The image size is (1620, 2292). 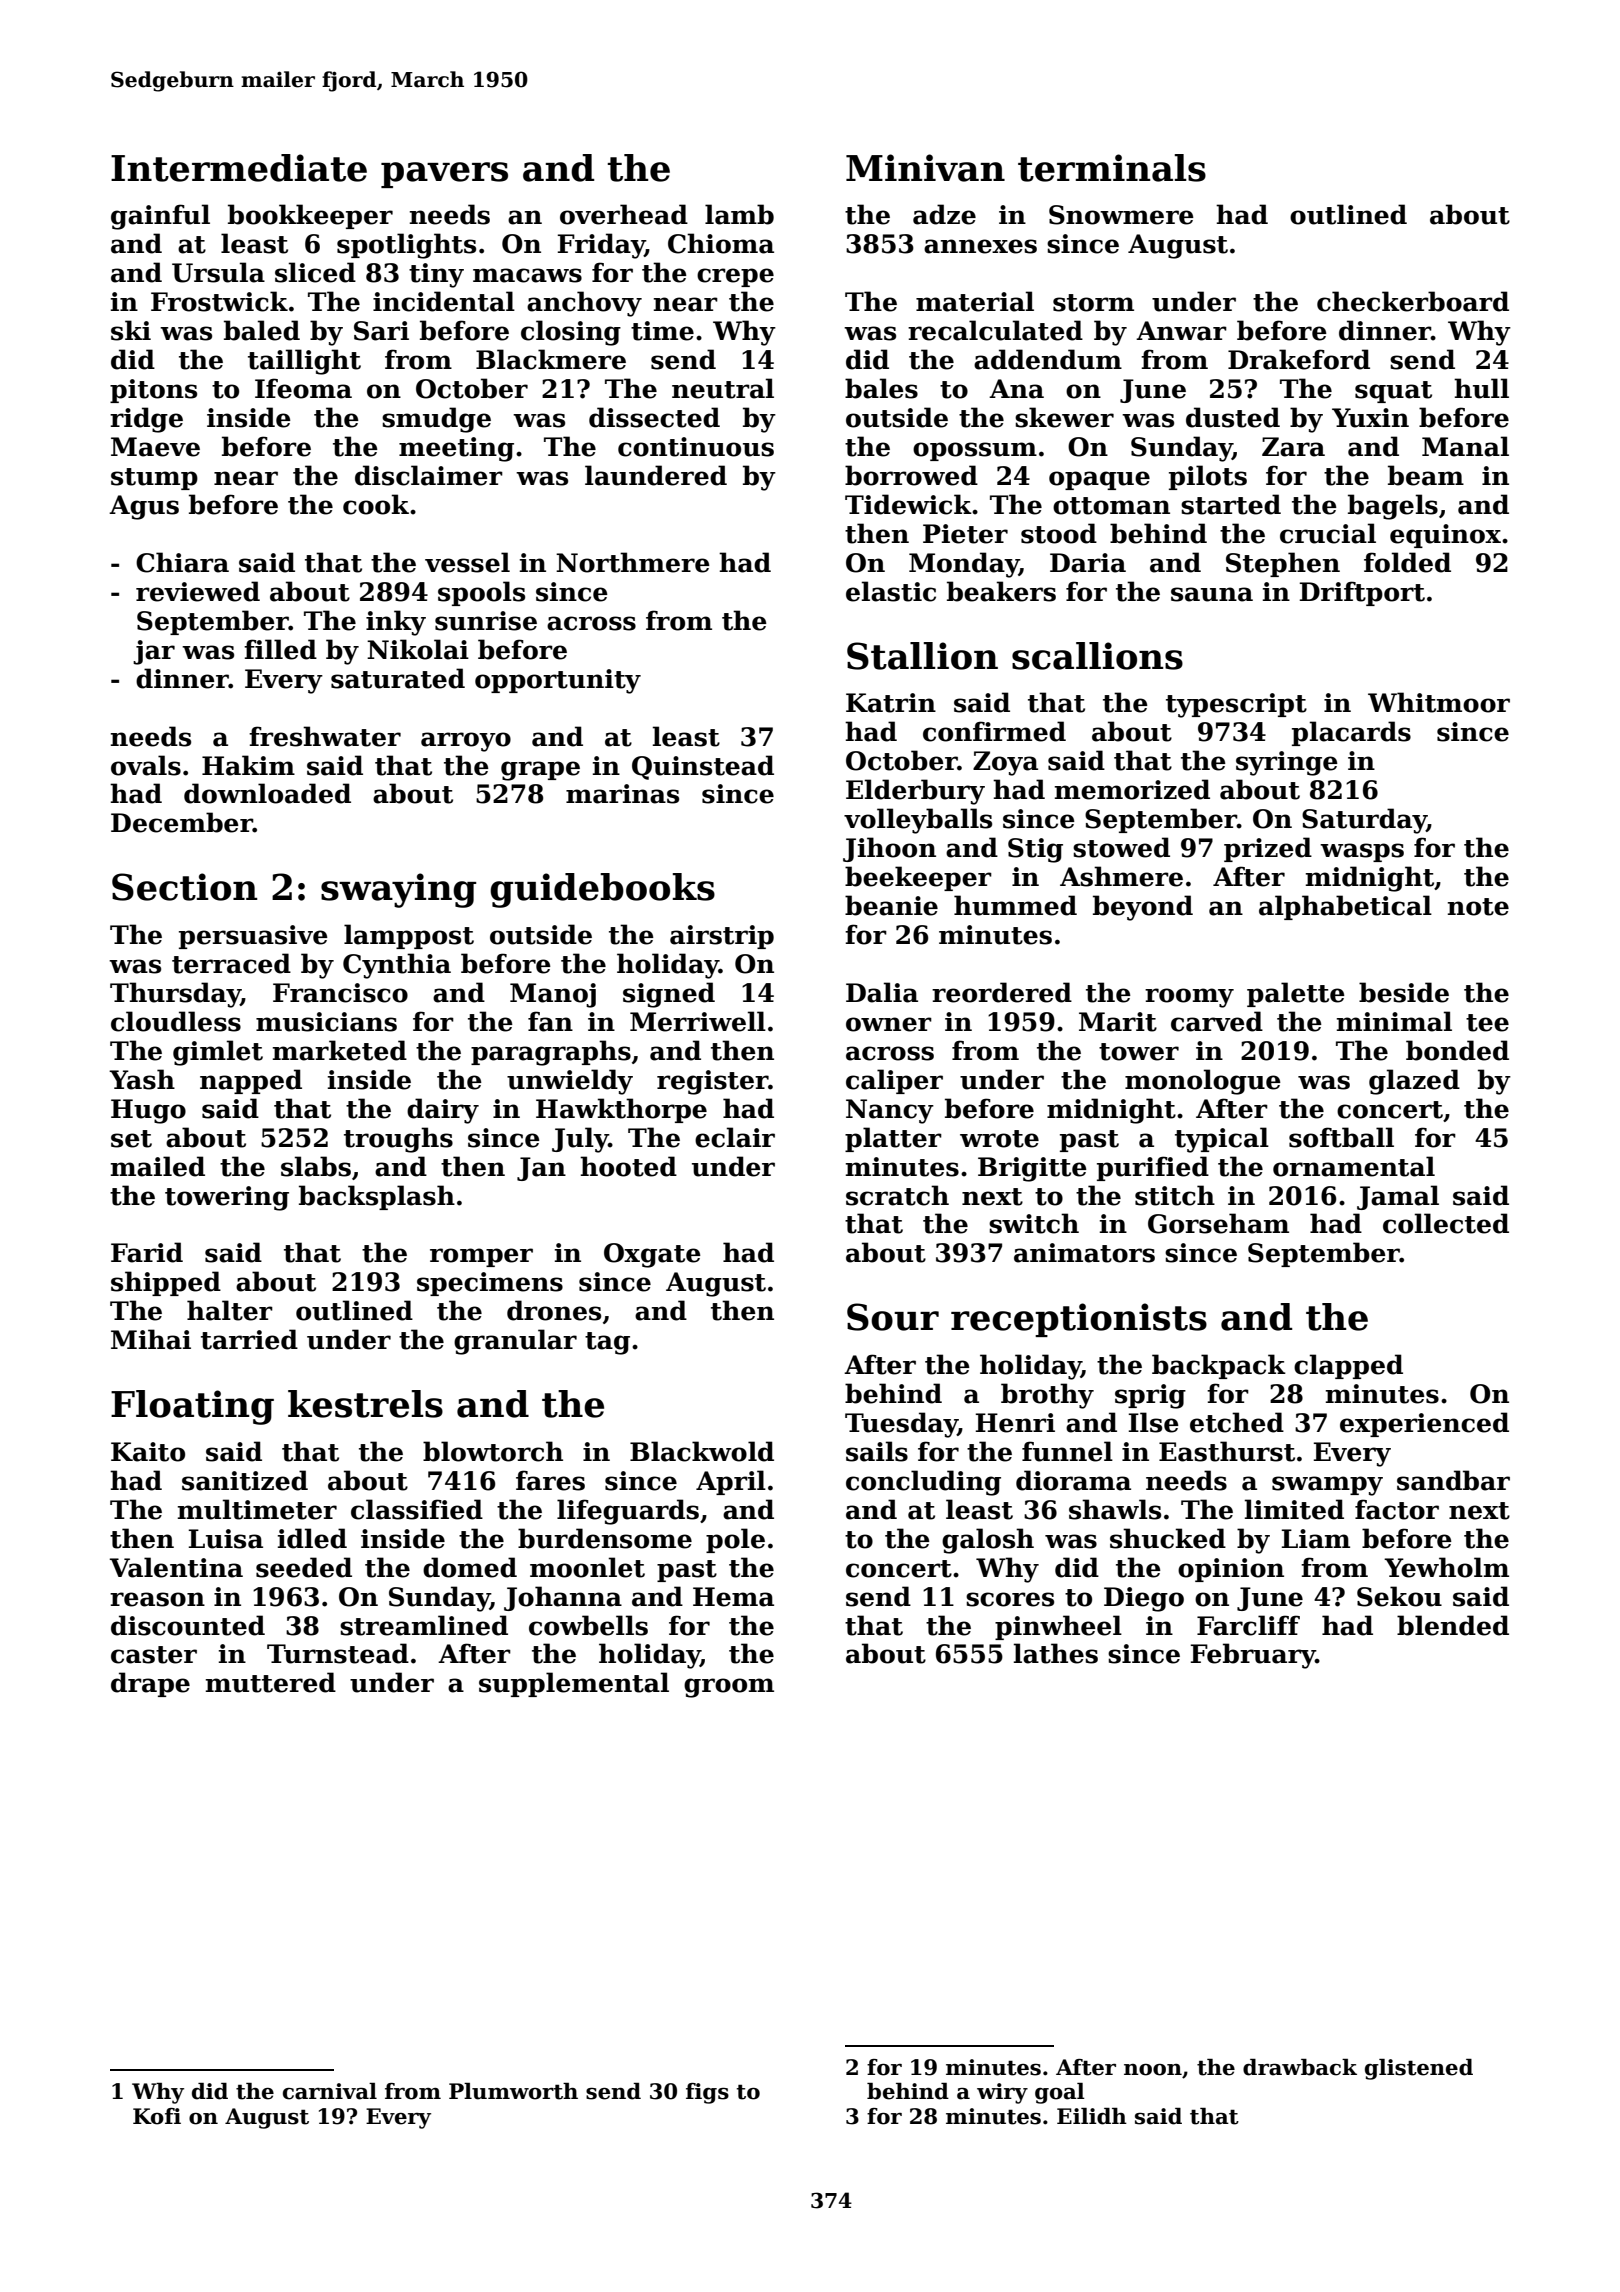 What do you see at coordinates (424, 1625) in the screenshot?
I see `streamlined` at bounding box center [424, 1625].
